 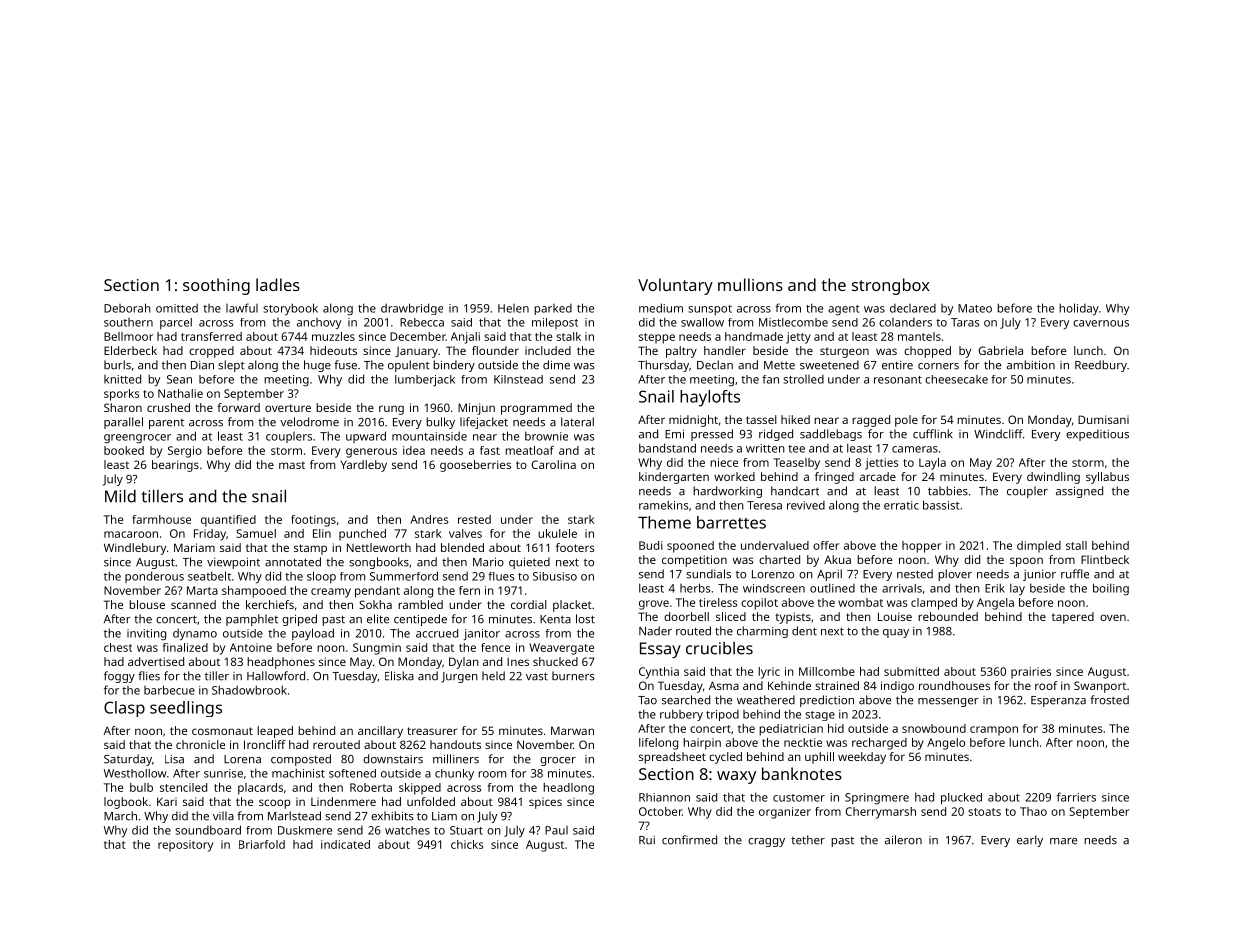 What do you see at coordinates (803, 379) in the document?
I see `strolled` at bounding box center [803, 379].
